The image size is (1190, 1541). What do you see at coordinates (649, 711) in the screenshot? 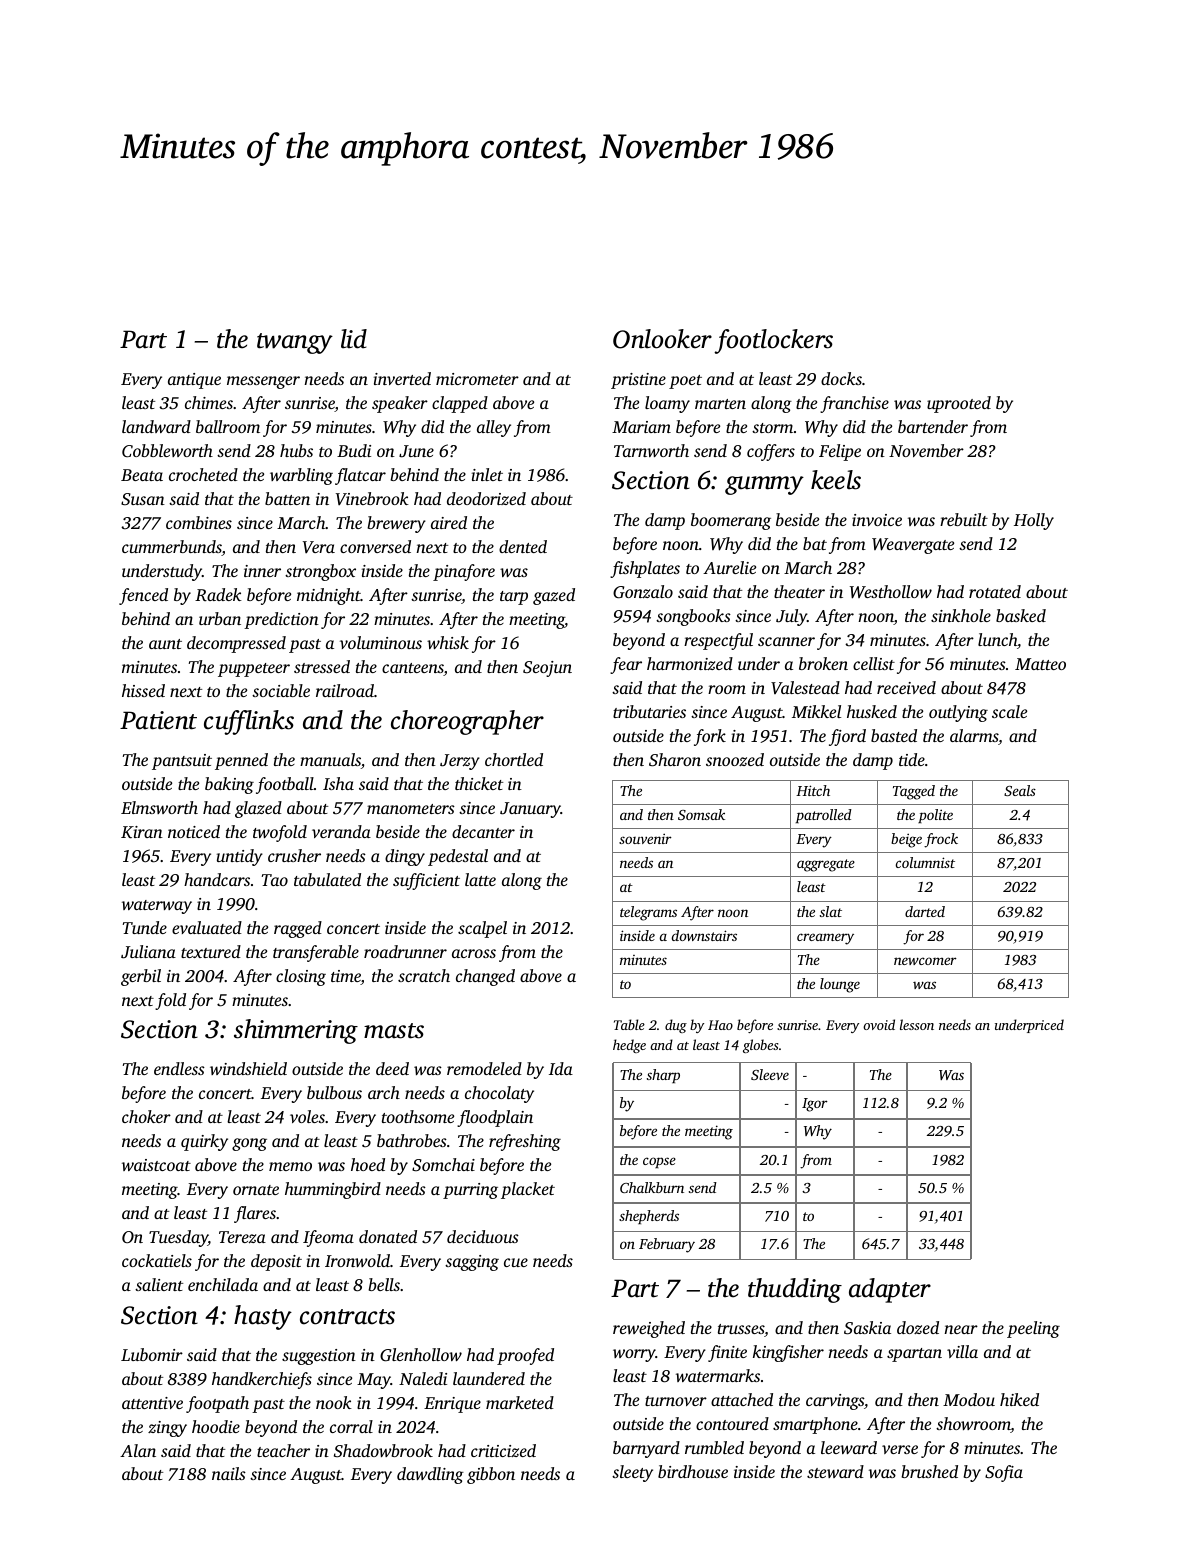
I see `tributaries` at bounding box center [649, 711].
